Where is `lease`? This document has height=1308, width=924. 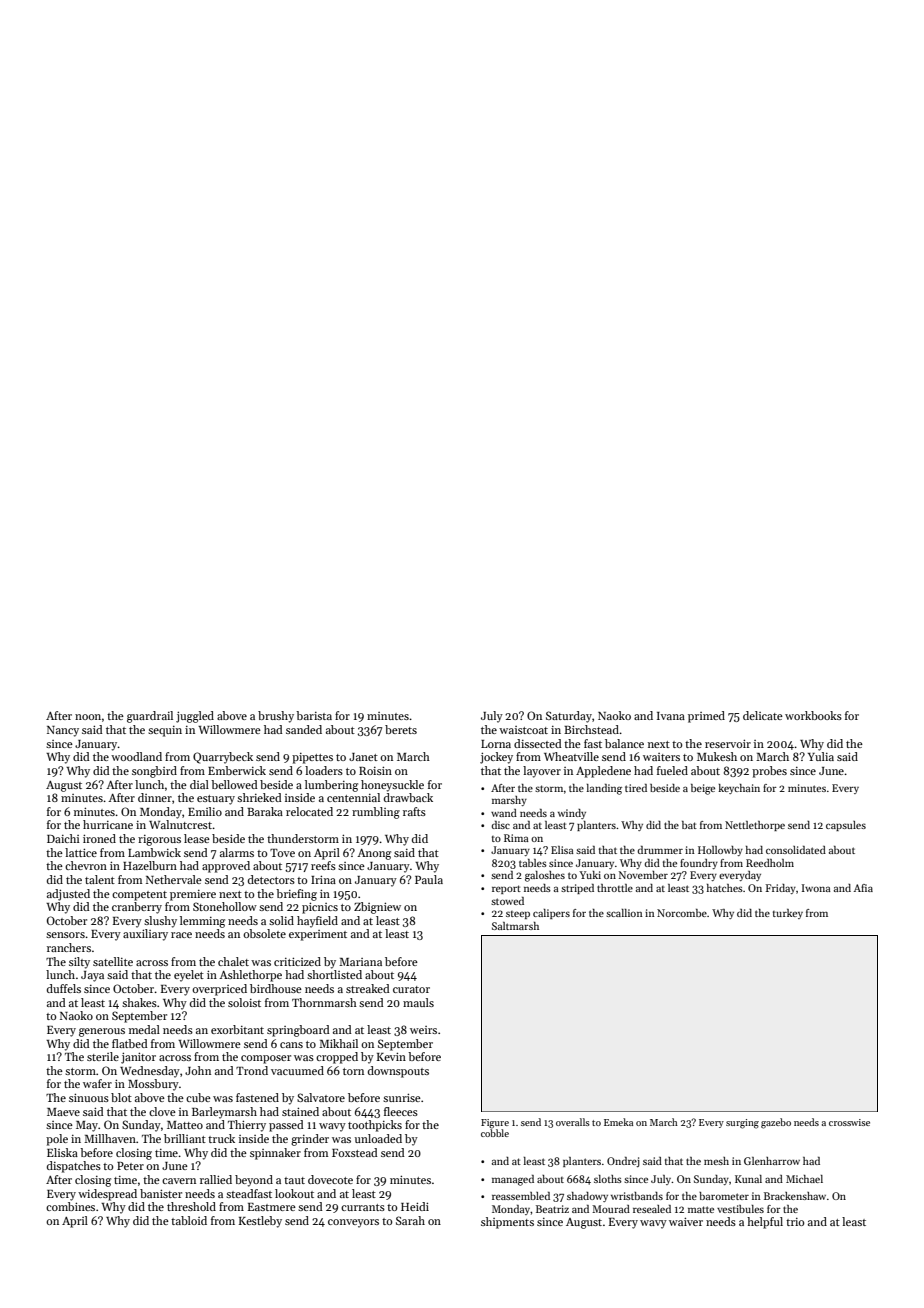 lease is located at coordinates (197, 838).
